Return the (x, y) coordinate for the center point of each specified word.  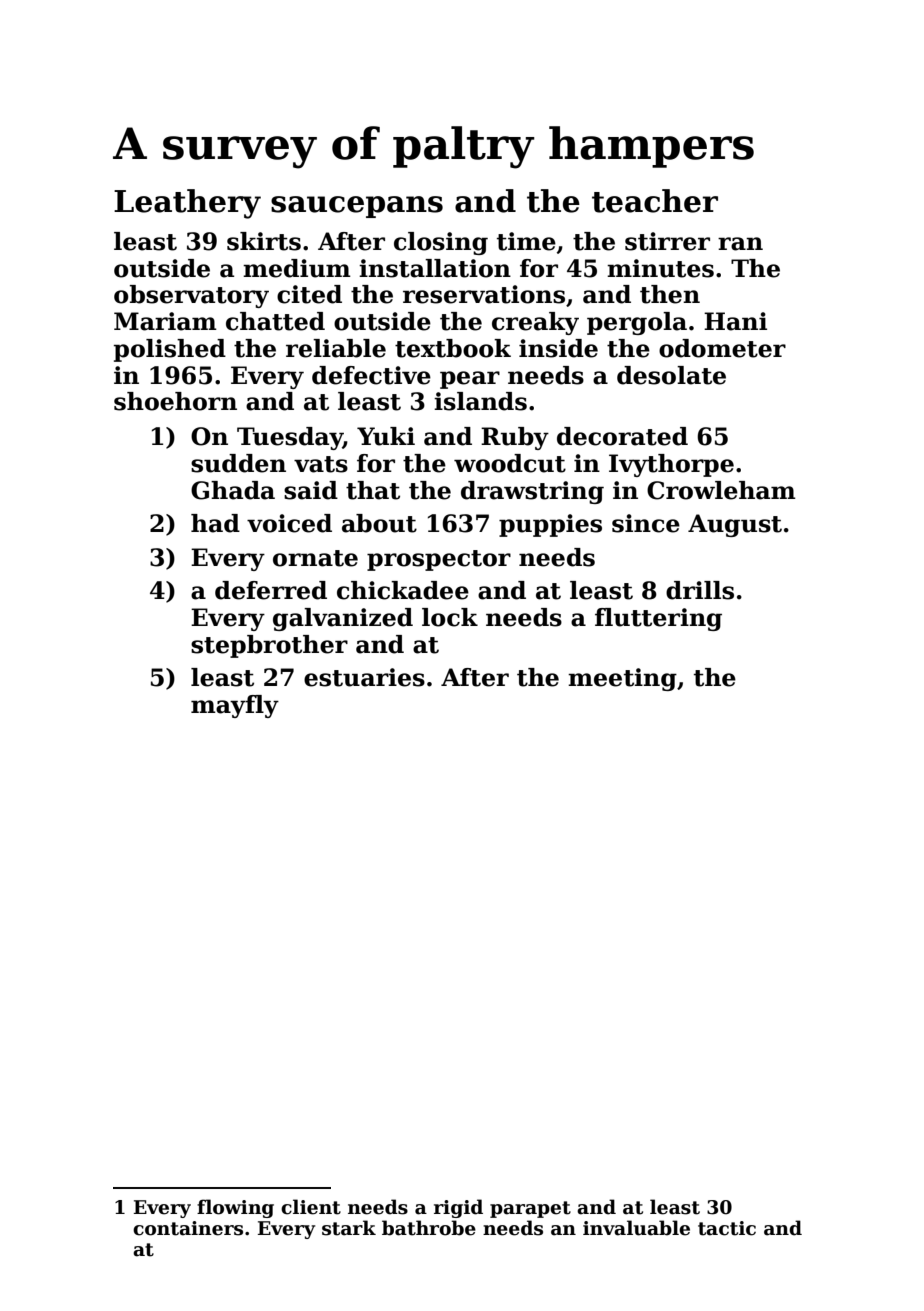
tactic (727, 1228)
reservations (484, 294)
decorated (622, 436)
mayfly (235, 706)
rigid (458, 1208)
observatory (191, 296)
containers (188, 1228)
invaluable (636, 1228)
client (311, 1207)
